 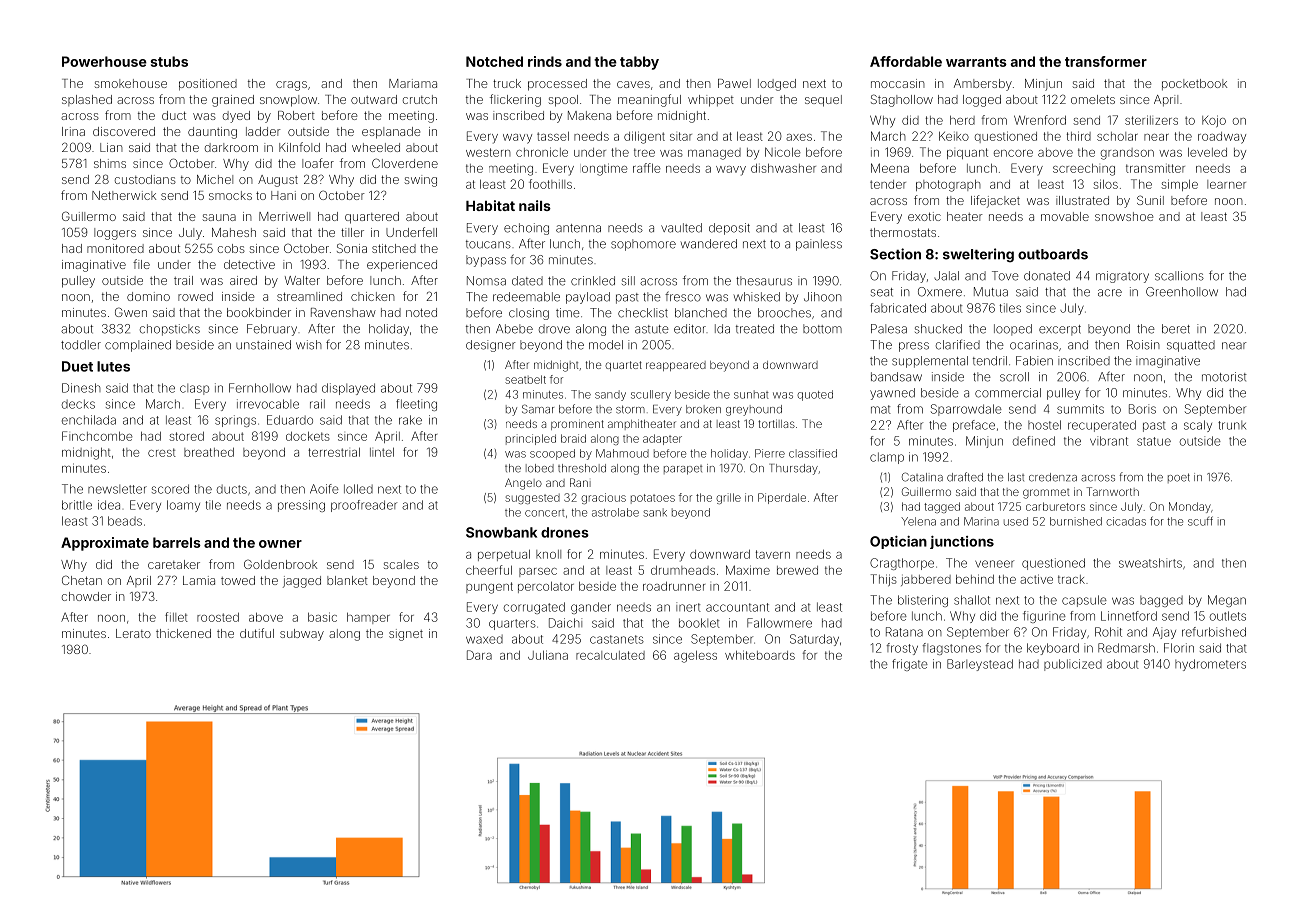 I want to click on warrants, so click(x=976, y=62).
